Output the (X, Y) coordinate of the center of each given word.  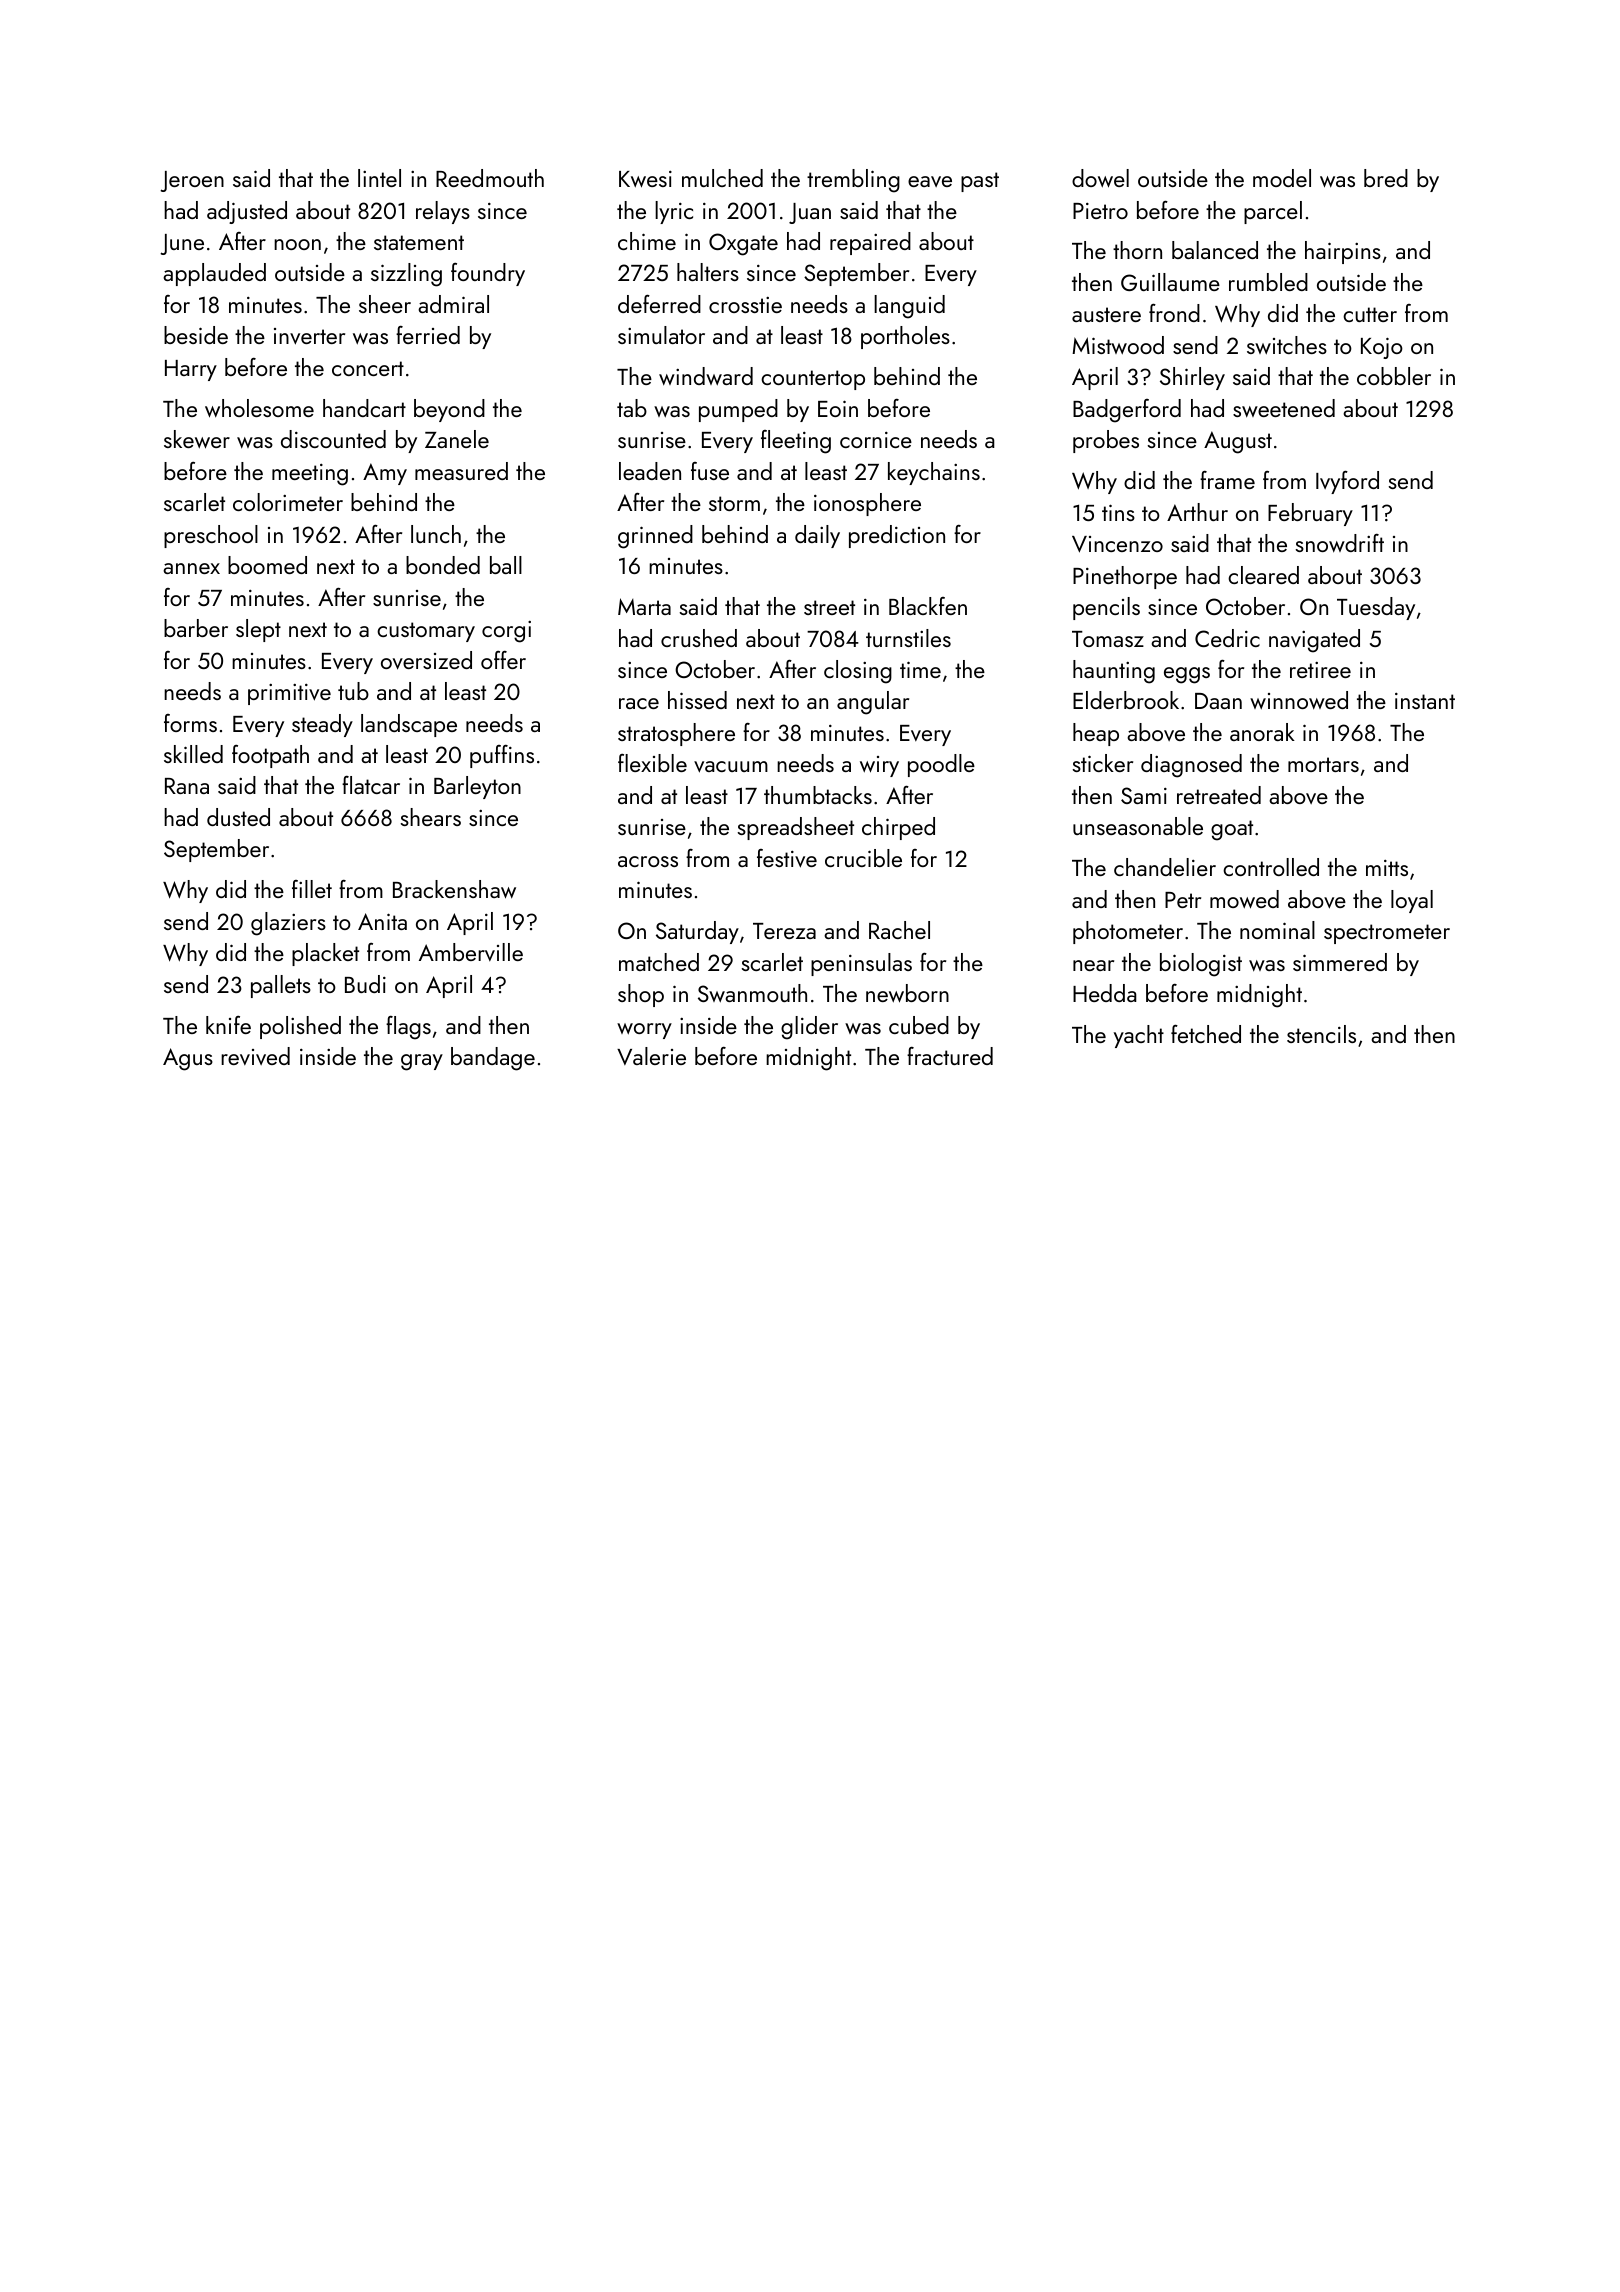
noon (297, 244)
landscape (409, 725)
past (980, 182)
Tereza (784, 931)
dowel (1100, 178)
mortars (1323, 764)
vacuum (731, 767)
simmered (1340, 962)
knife (228, 1025)
